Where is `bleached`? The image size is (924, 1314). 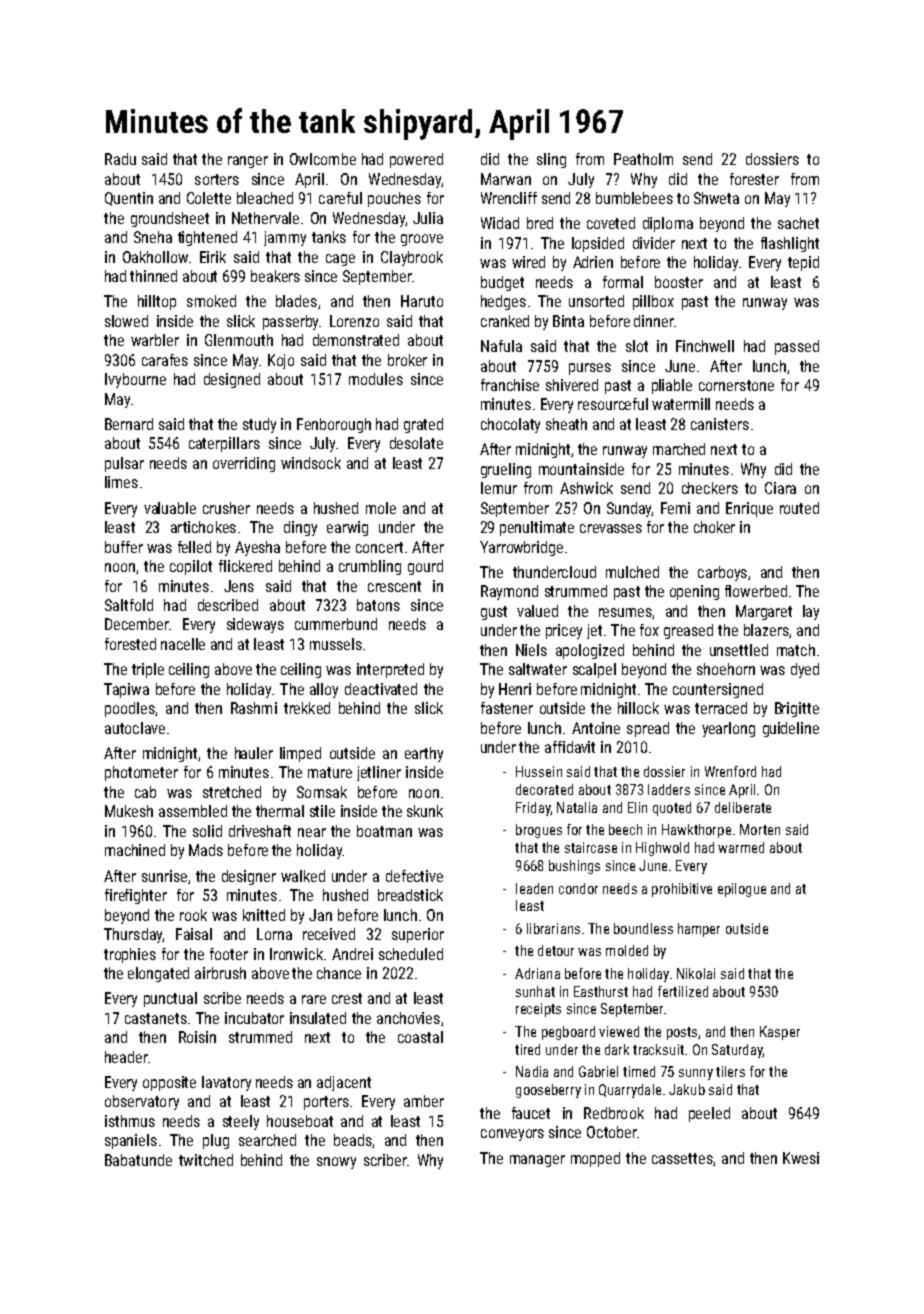 bleached is located at coordinates (265, 198).
